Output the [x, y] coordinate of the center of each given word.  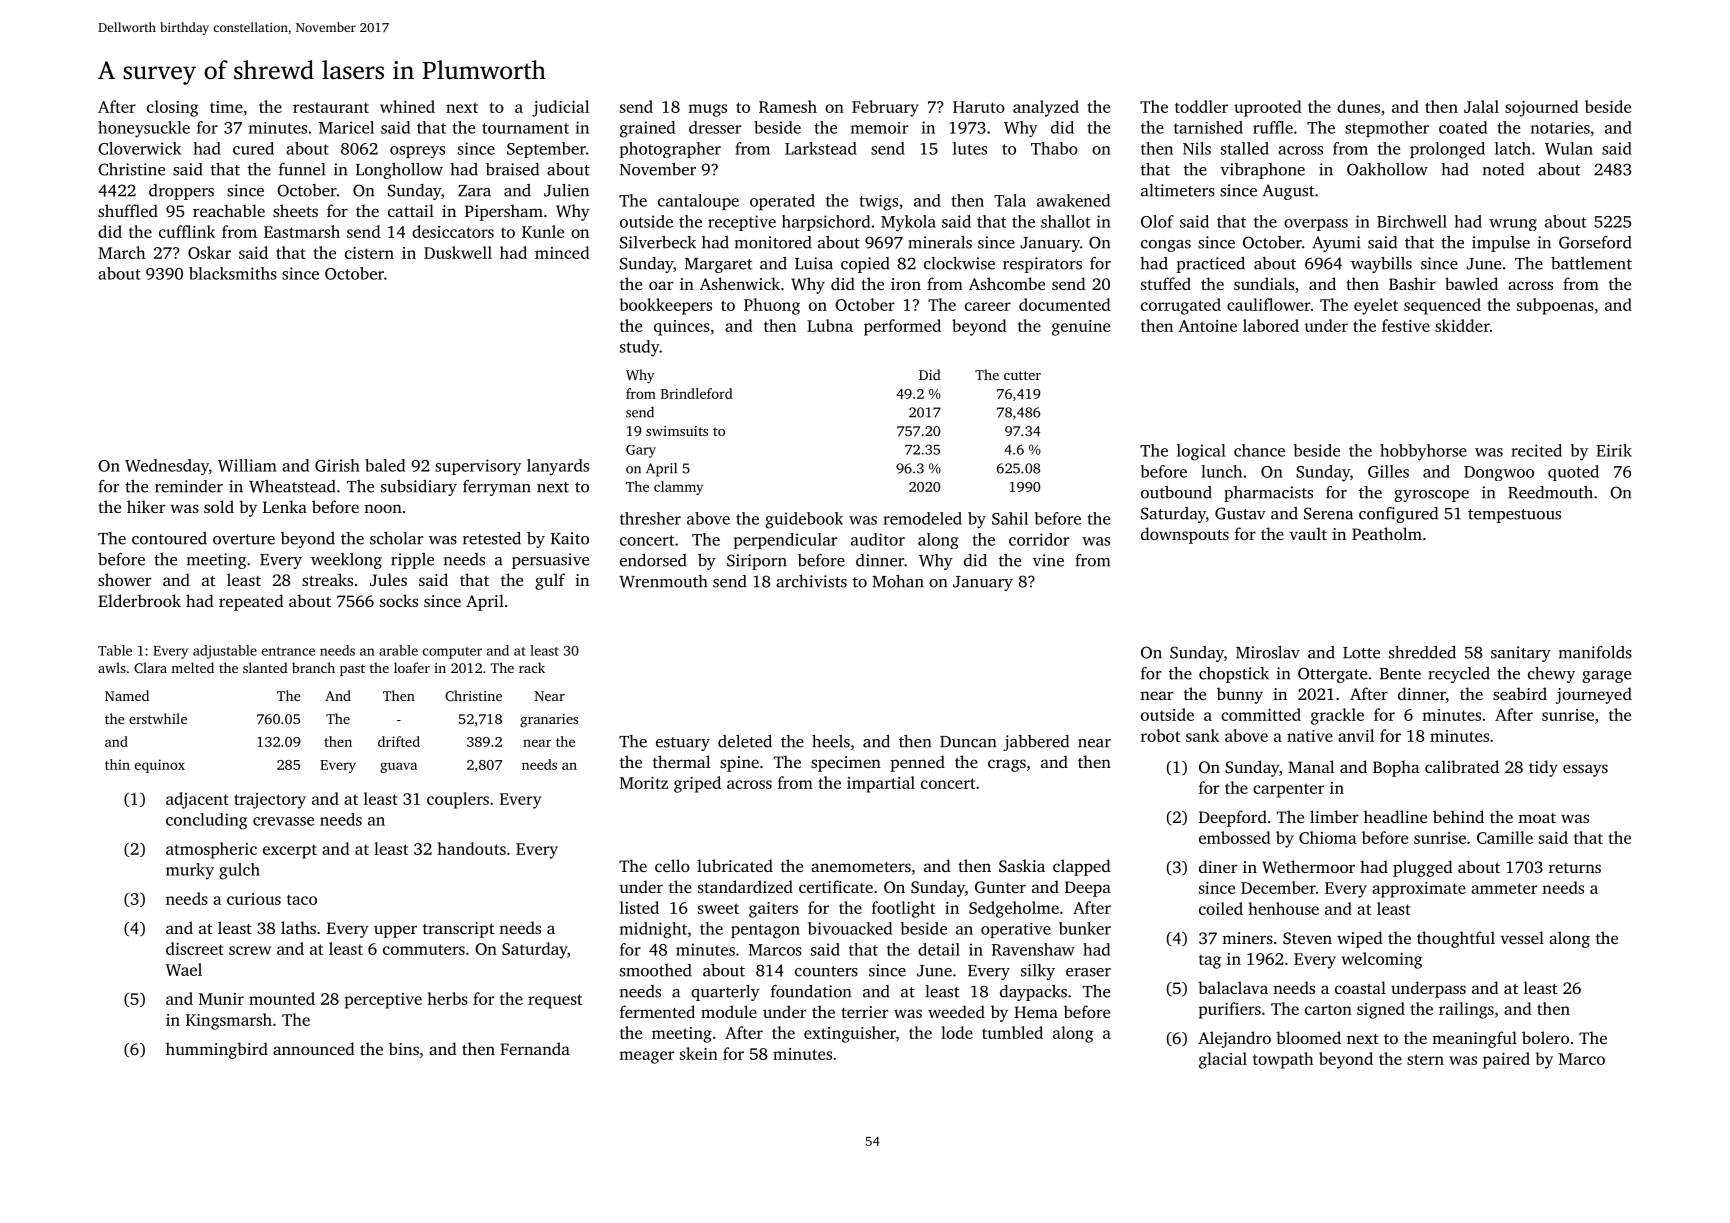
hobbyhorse [1423, 452]
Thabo [1054, 148]
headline [1395, 816]
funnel [302, 169]
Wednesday [167, 467]
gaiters [773, 910]
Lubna [830, 325]
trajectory [270, 801]
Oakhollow [1387, 169]
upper [395, 931]
